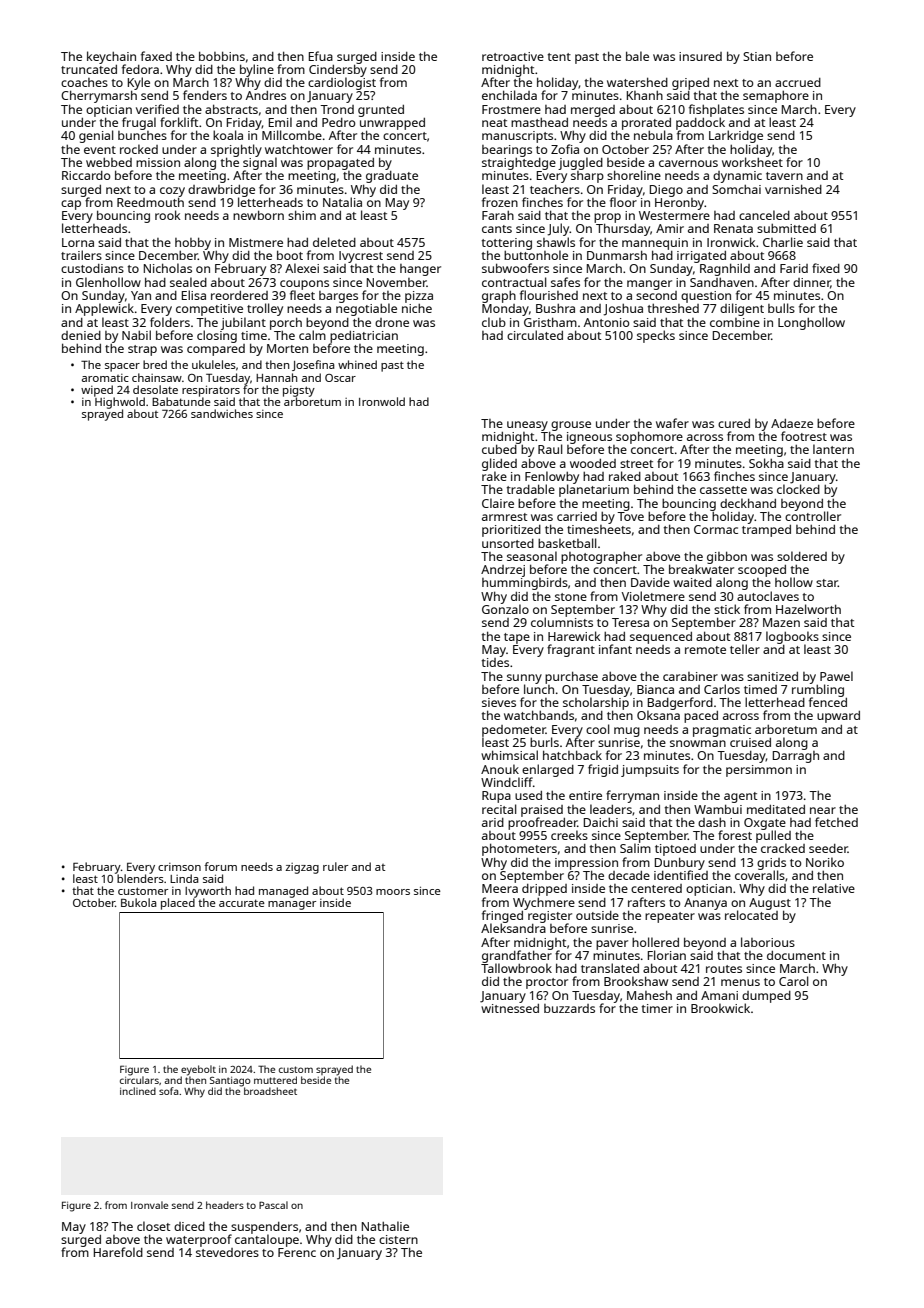 This screenshot has height=1308, width=924. I want to click on retroactive, so click(513, 56).
